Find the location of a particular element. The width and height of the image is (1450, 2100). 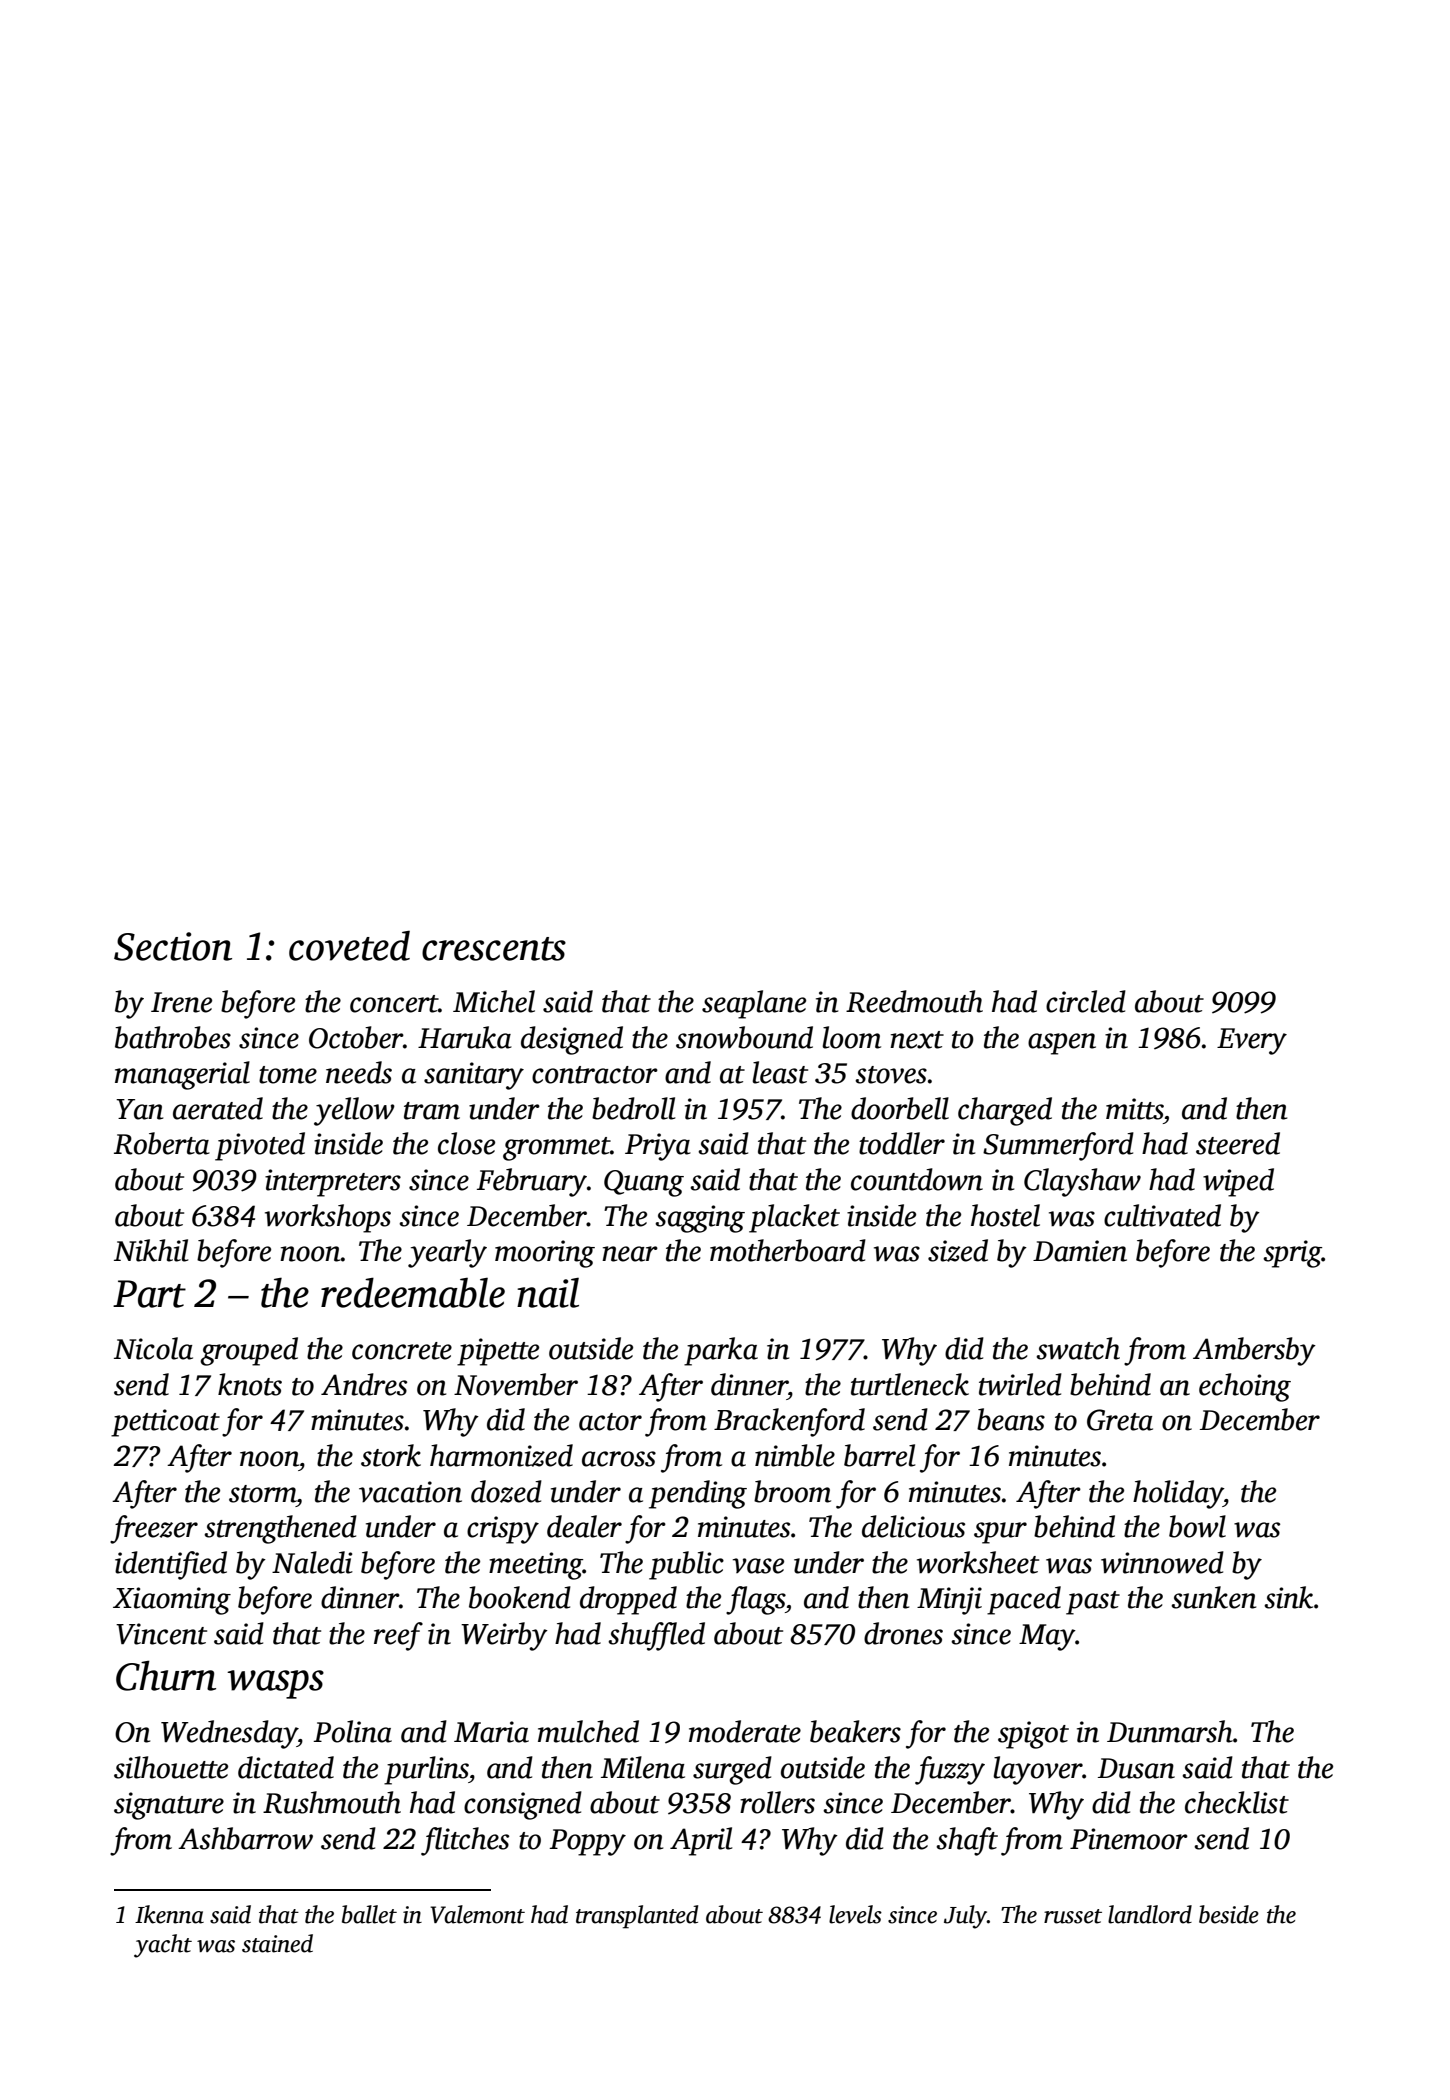

circled is located at coordinates (1086, 1001).
